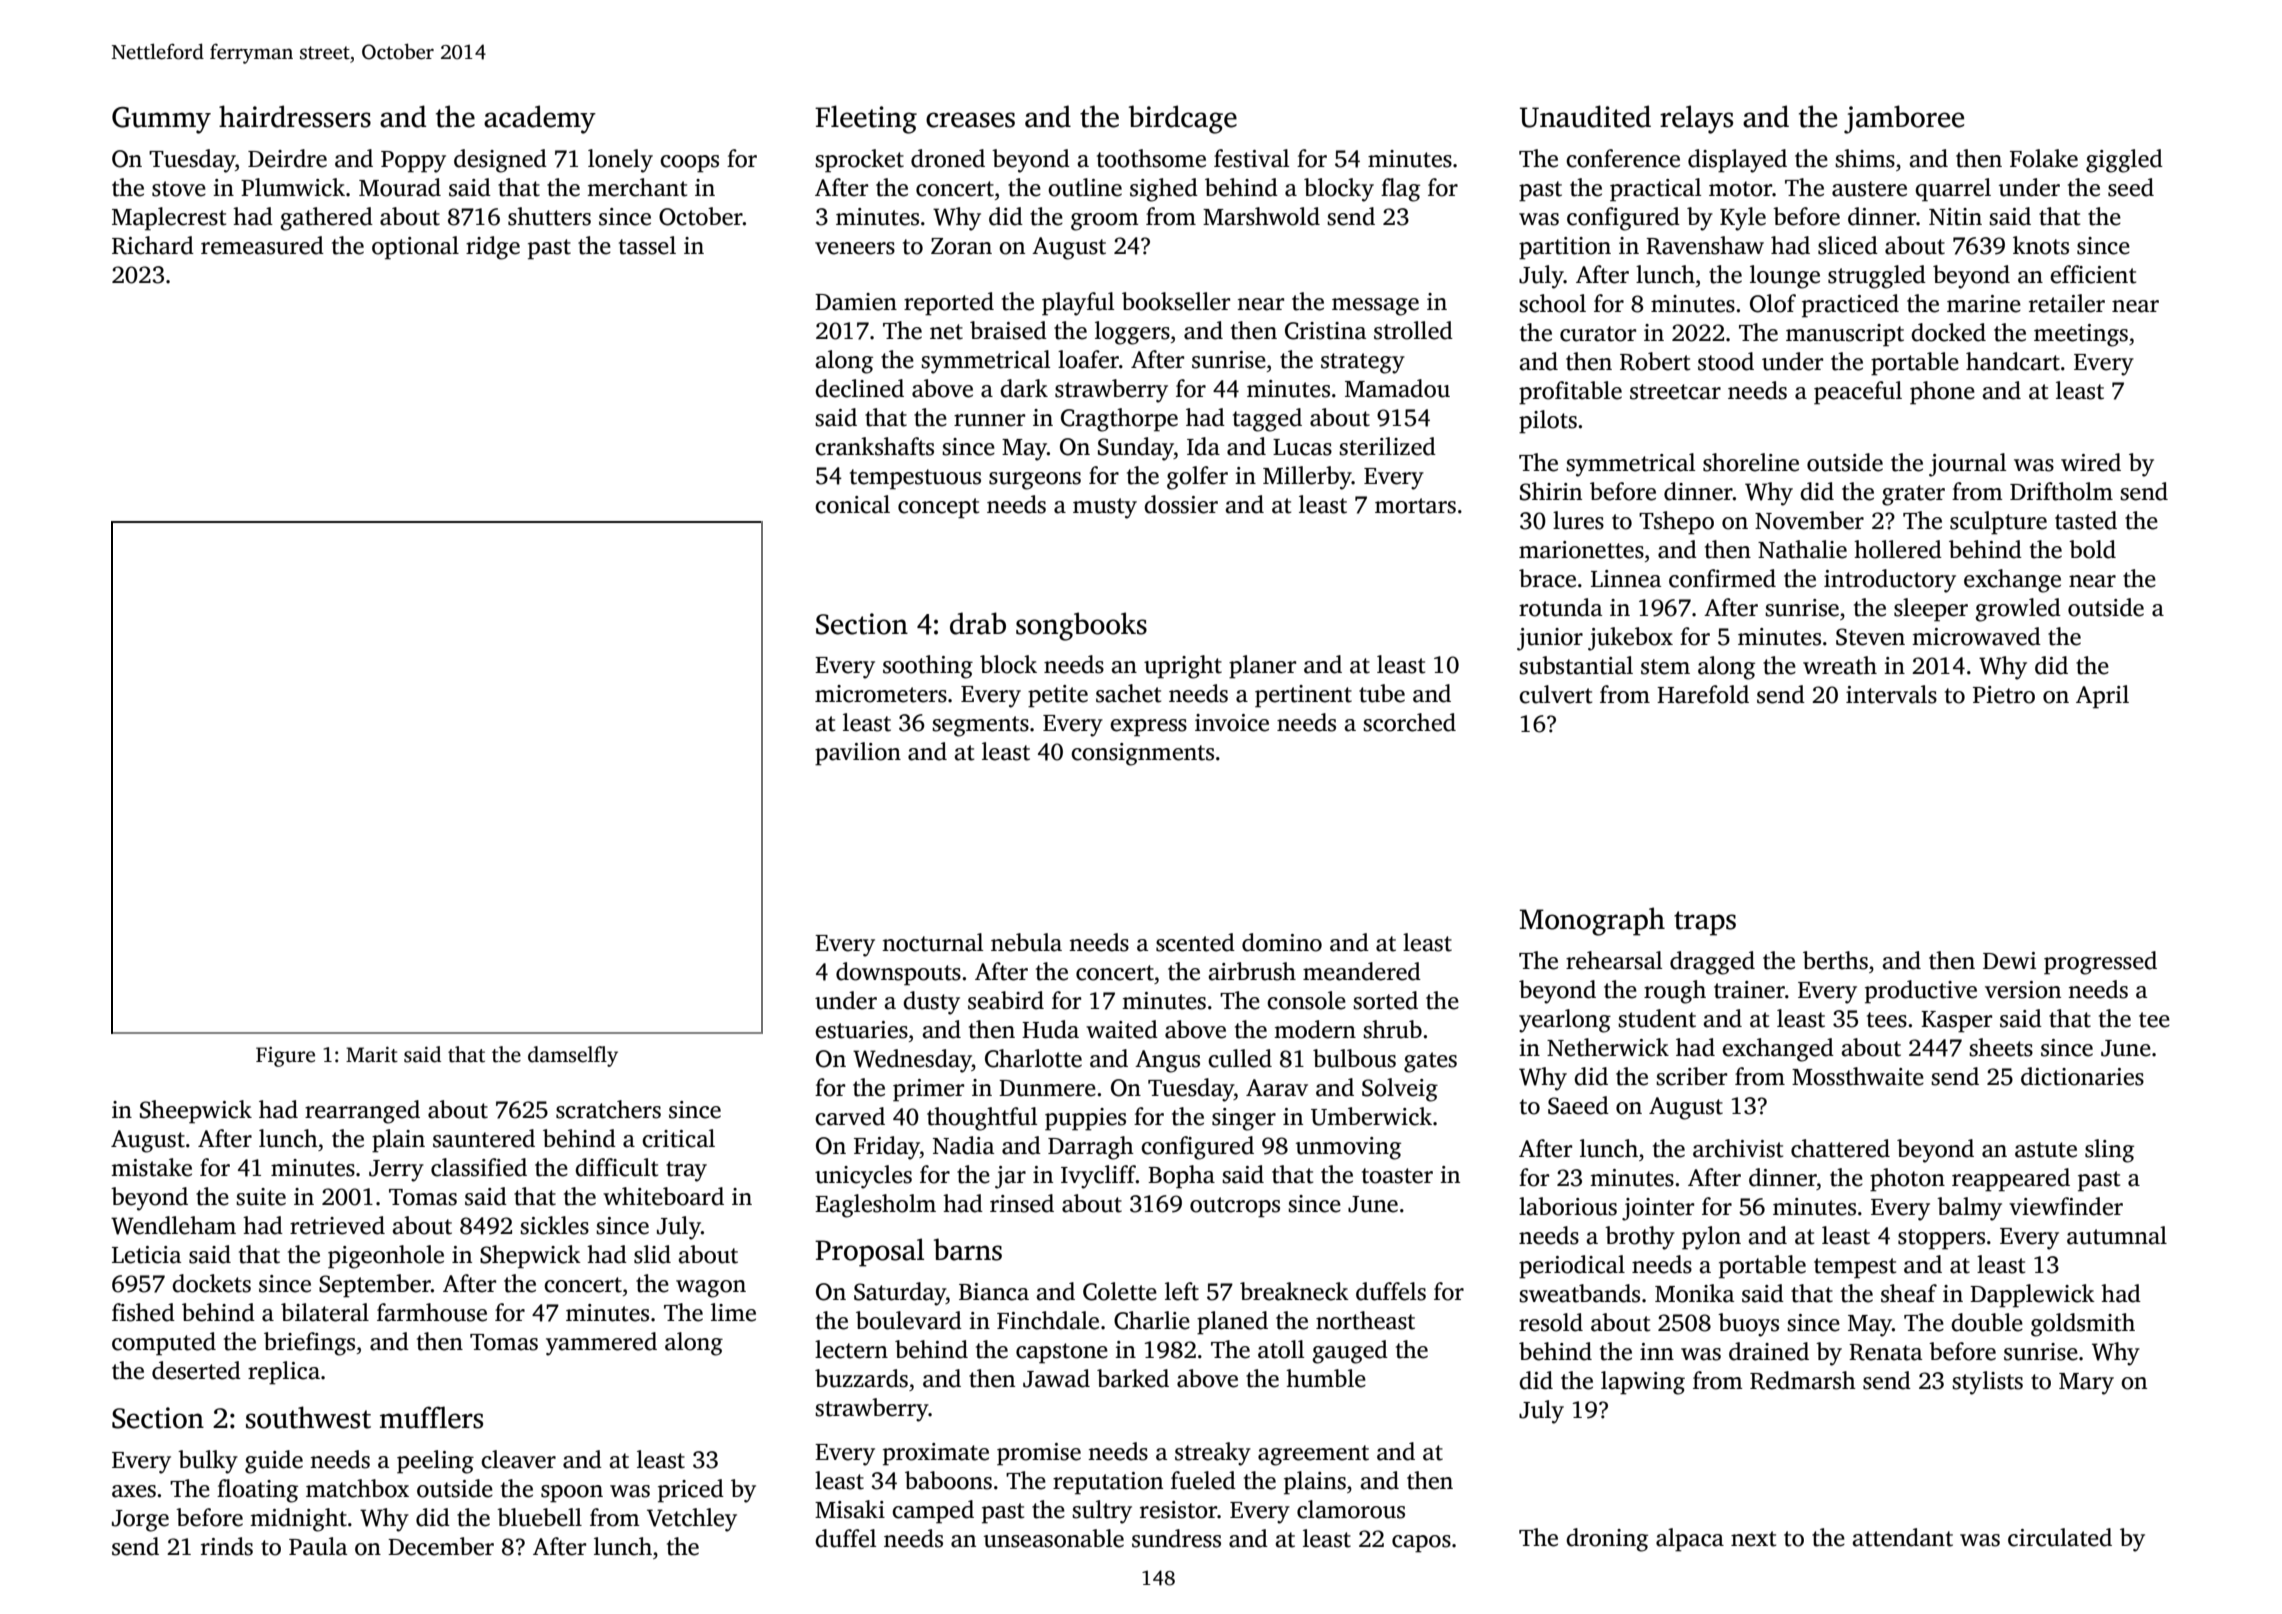 The image size is (2282, 1614). What do you see at coordinates (1183, 119) in the screenshot?
I see `birdcage` at bounding box center [1183, 119].
